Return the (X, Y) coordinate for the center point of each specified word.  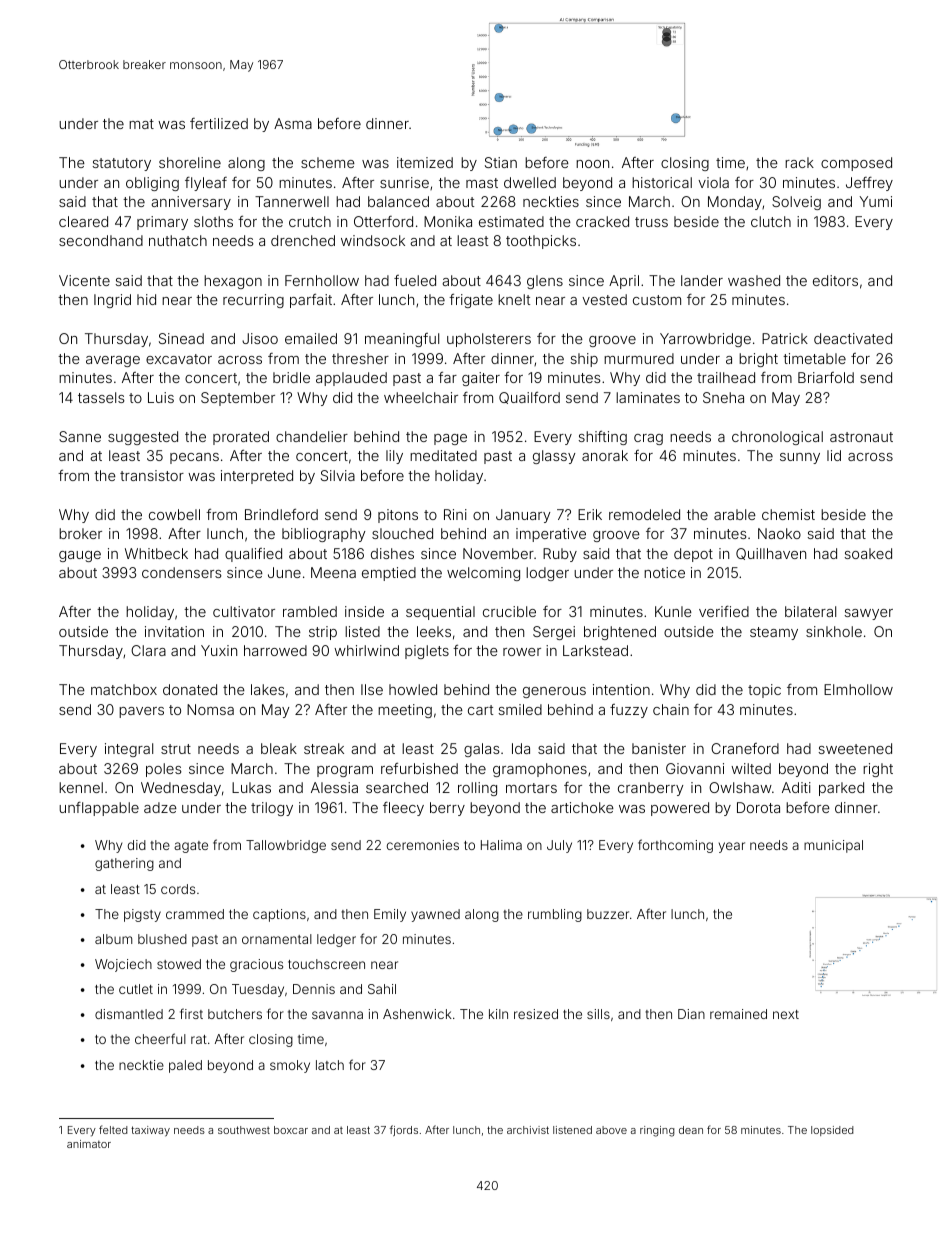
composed (856, 164)
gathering (124, 864)
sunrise (404, 182)
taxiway (150, 1131)
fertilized (219, 123)
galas (482, 750)
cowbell (174, 514)
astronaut (861, 437)
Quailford (529, 398)
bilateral (810, 611)
